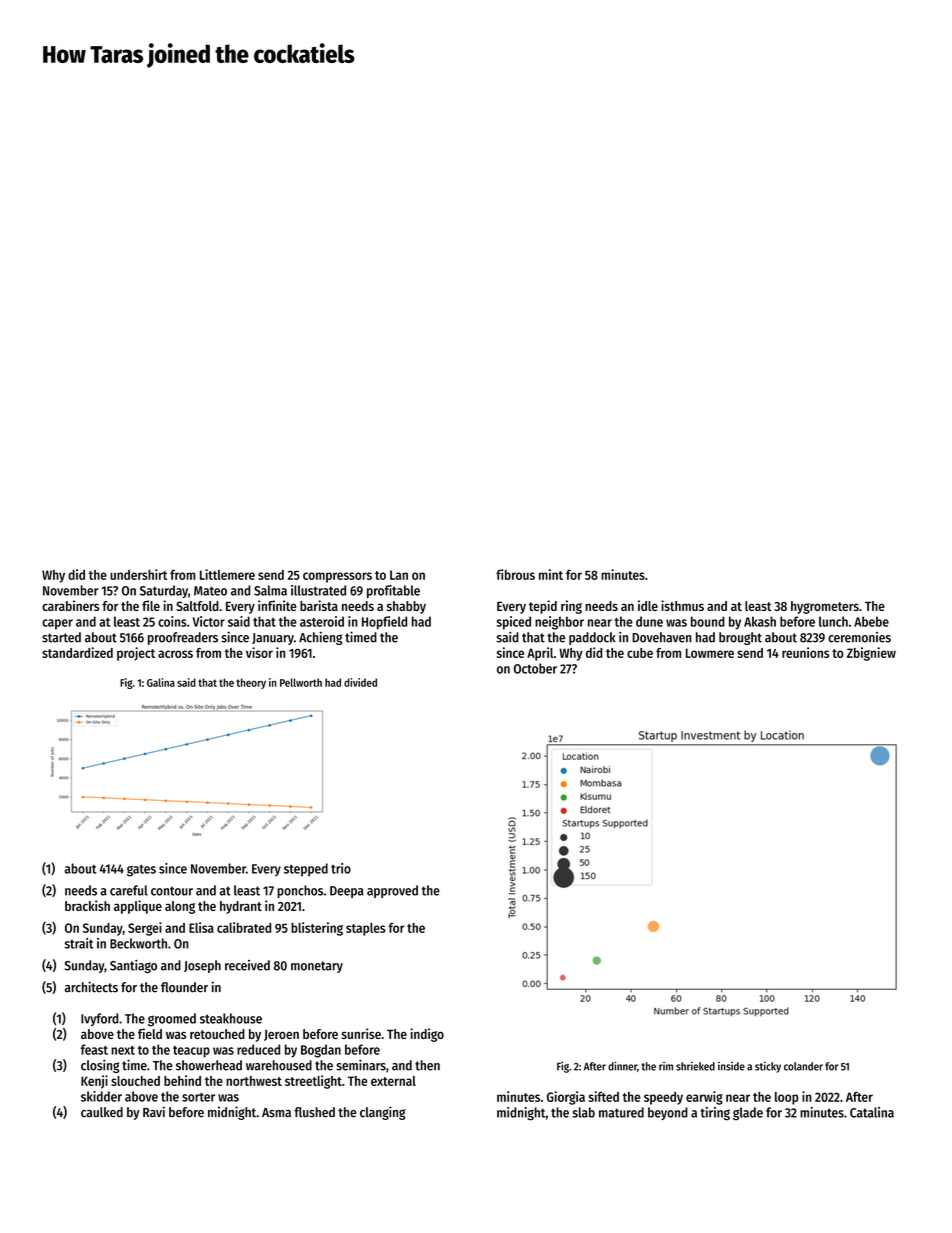 This screenshot has height=1233, width=952. Describe the element at coordinates (138, 574) in the screenshot. I see `undershirt` at that location.
